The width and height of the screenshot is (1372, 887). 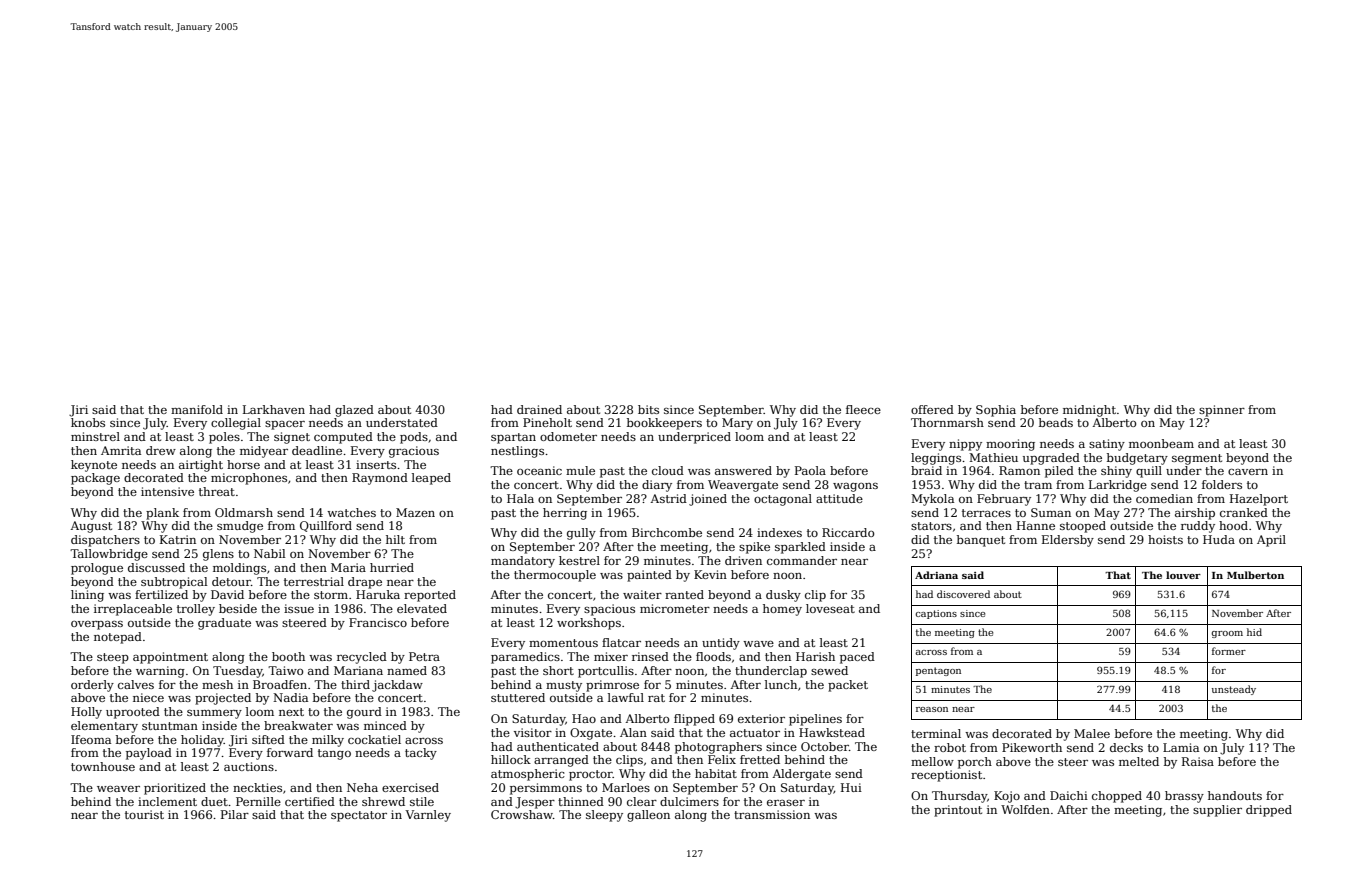 What do you see at coordinates (1255, 575) in the screenshot?
I see `Mulberton` at bounding box center [1255, 575].
